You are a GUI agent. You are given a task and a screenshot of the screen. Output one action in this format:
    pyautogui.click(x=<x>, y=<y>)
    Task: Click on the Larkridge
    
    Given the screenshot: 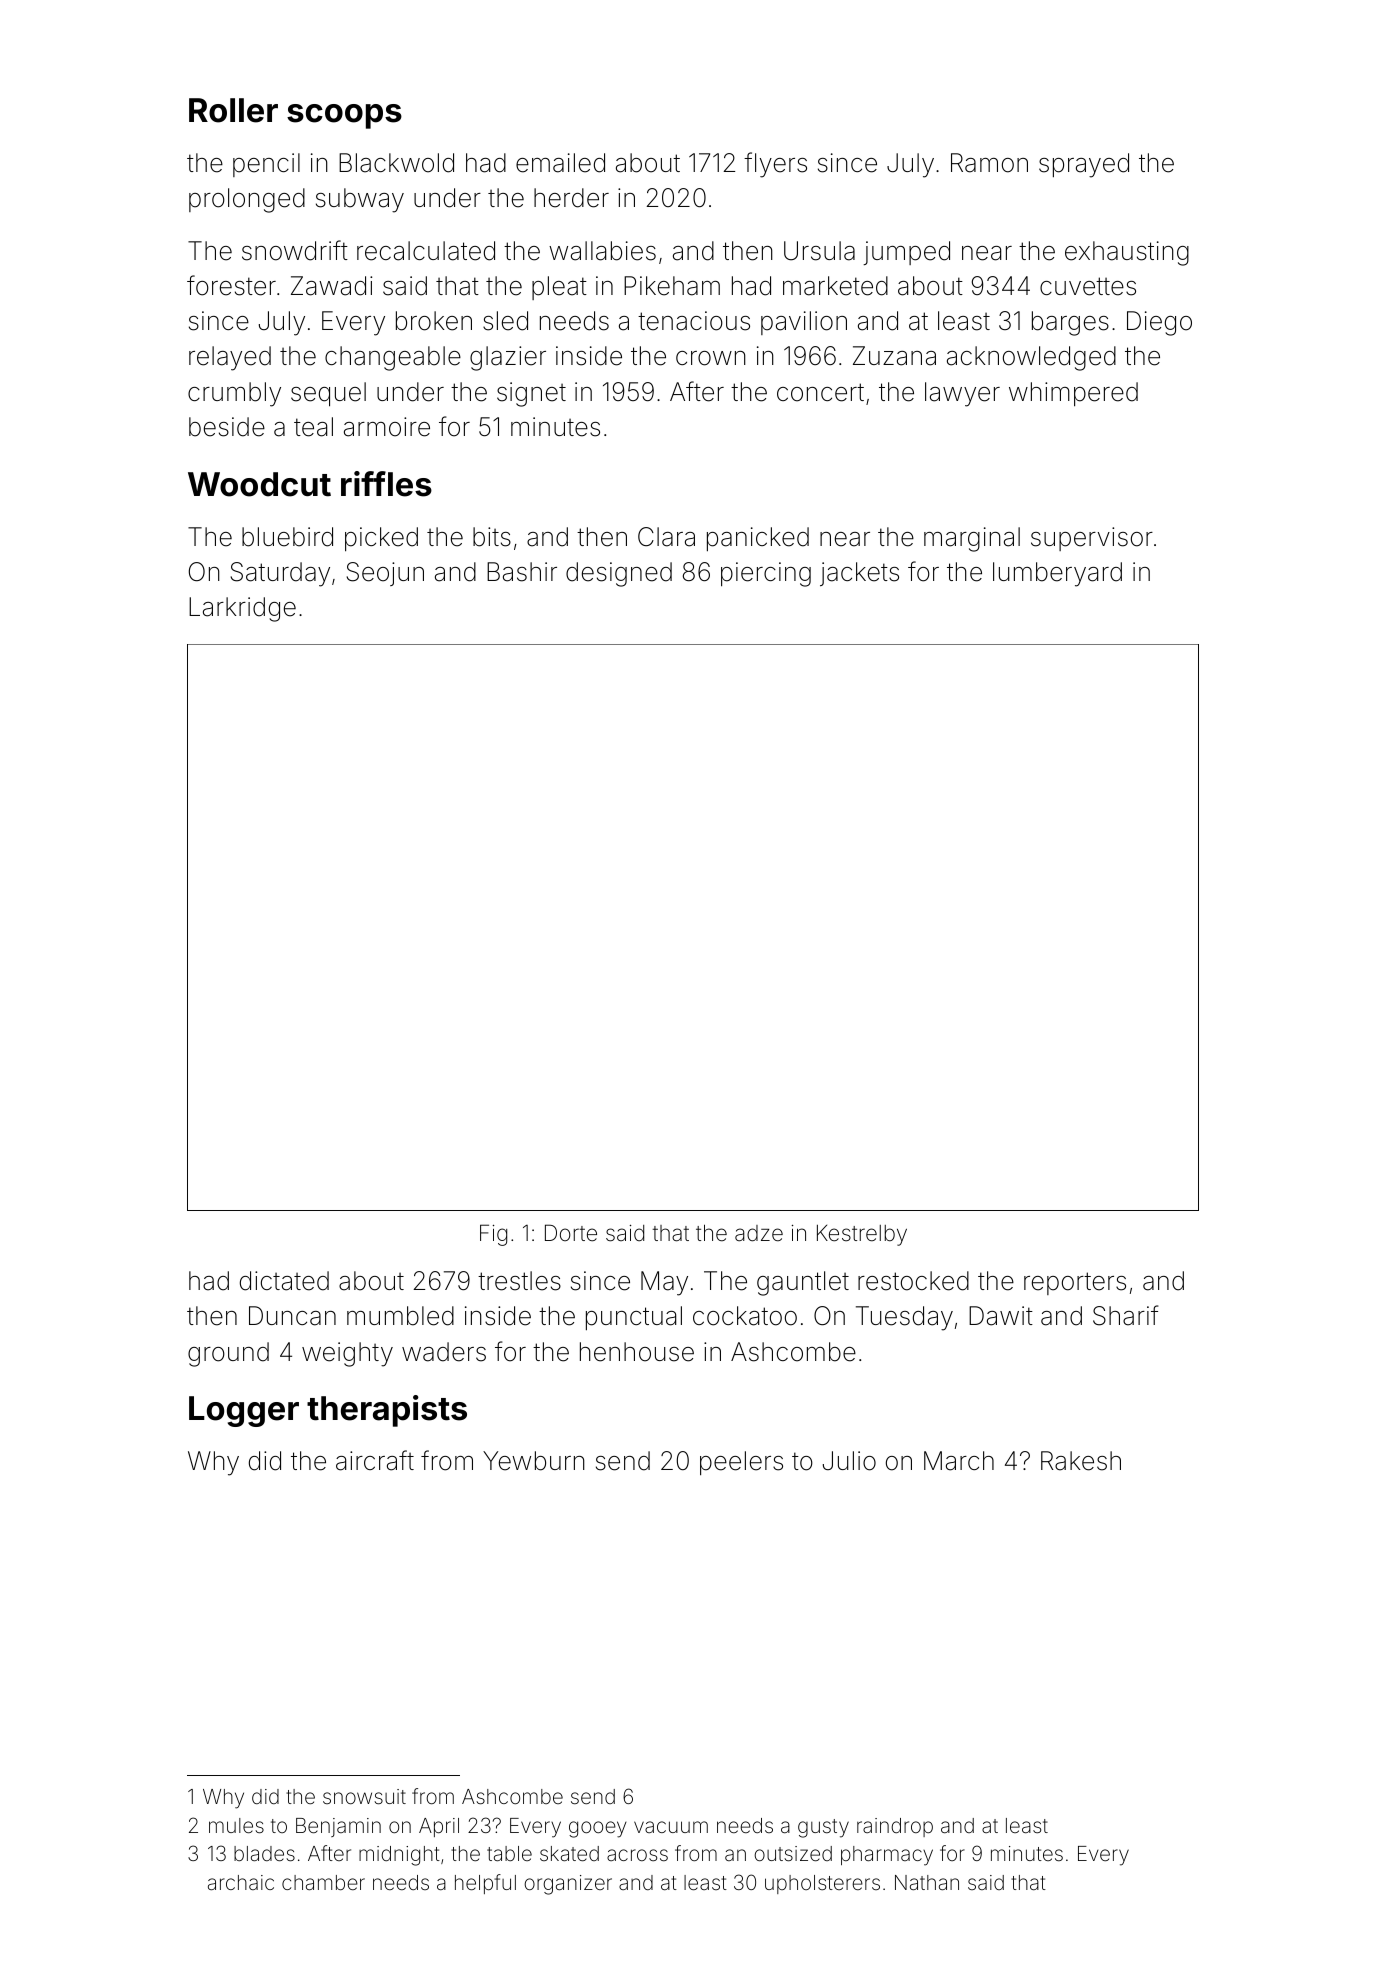 What is the action you would take?
    pyautogui.click(x=242, y=609)
